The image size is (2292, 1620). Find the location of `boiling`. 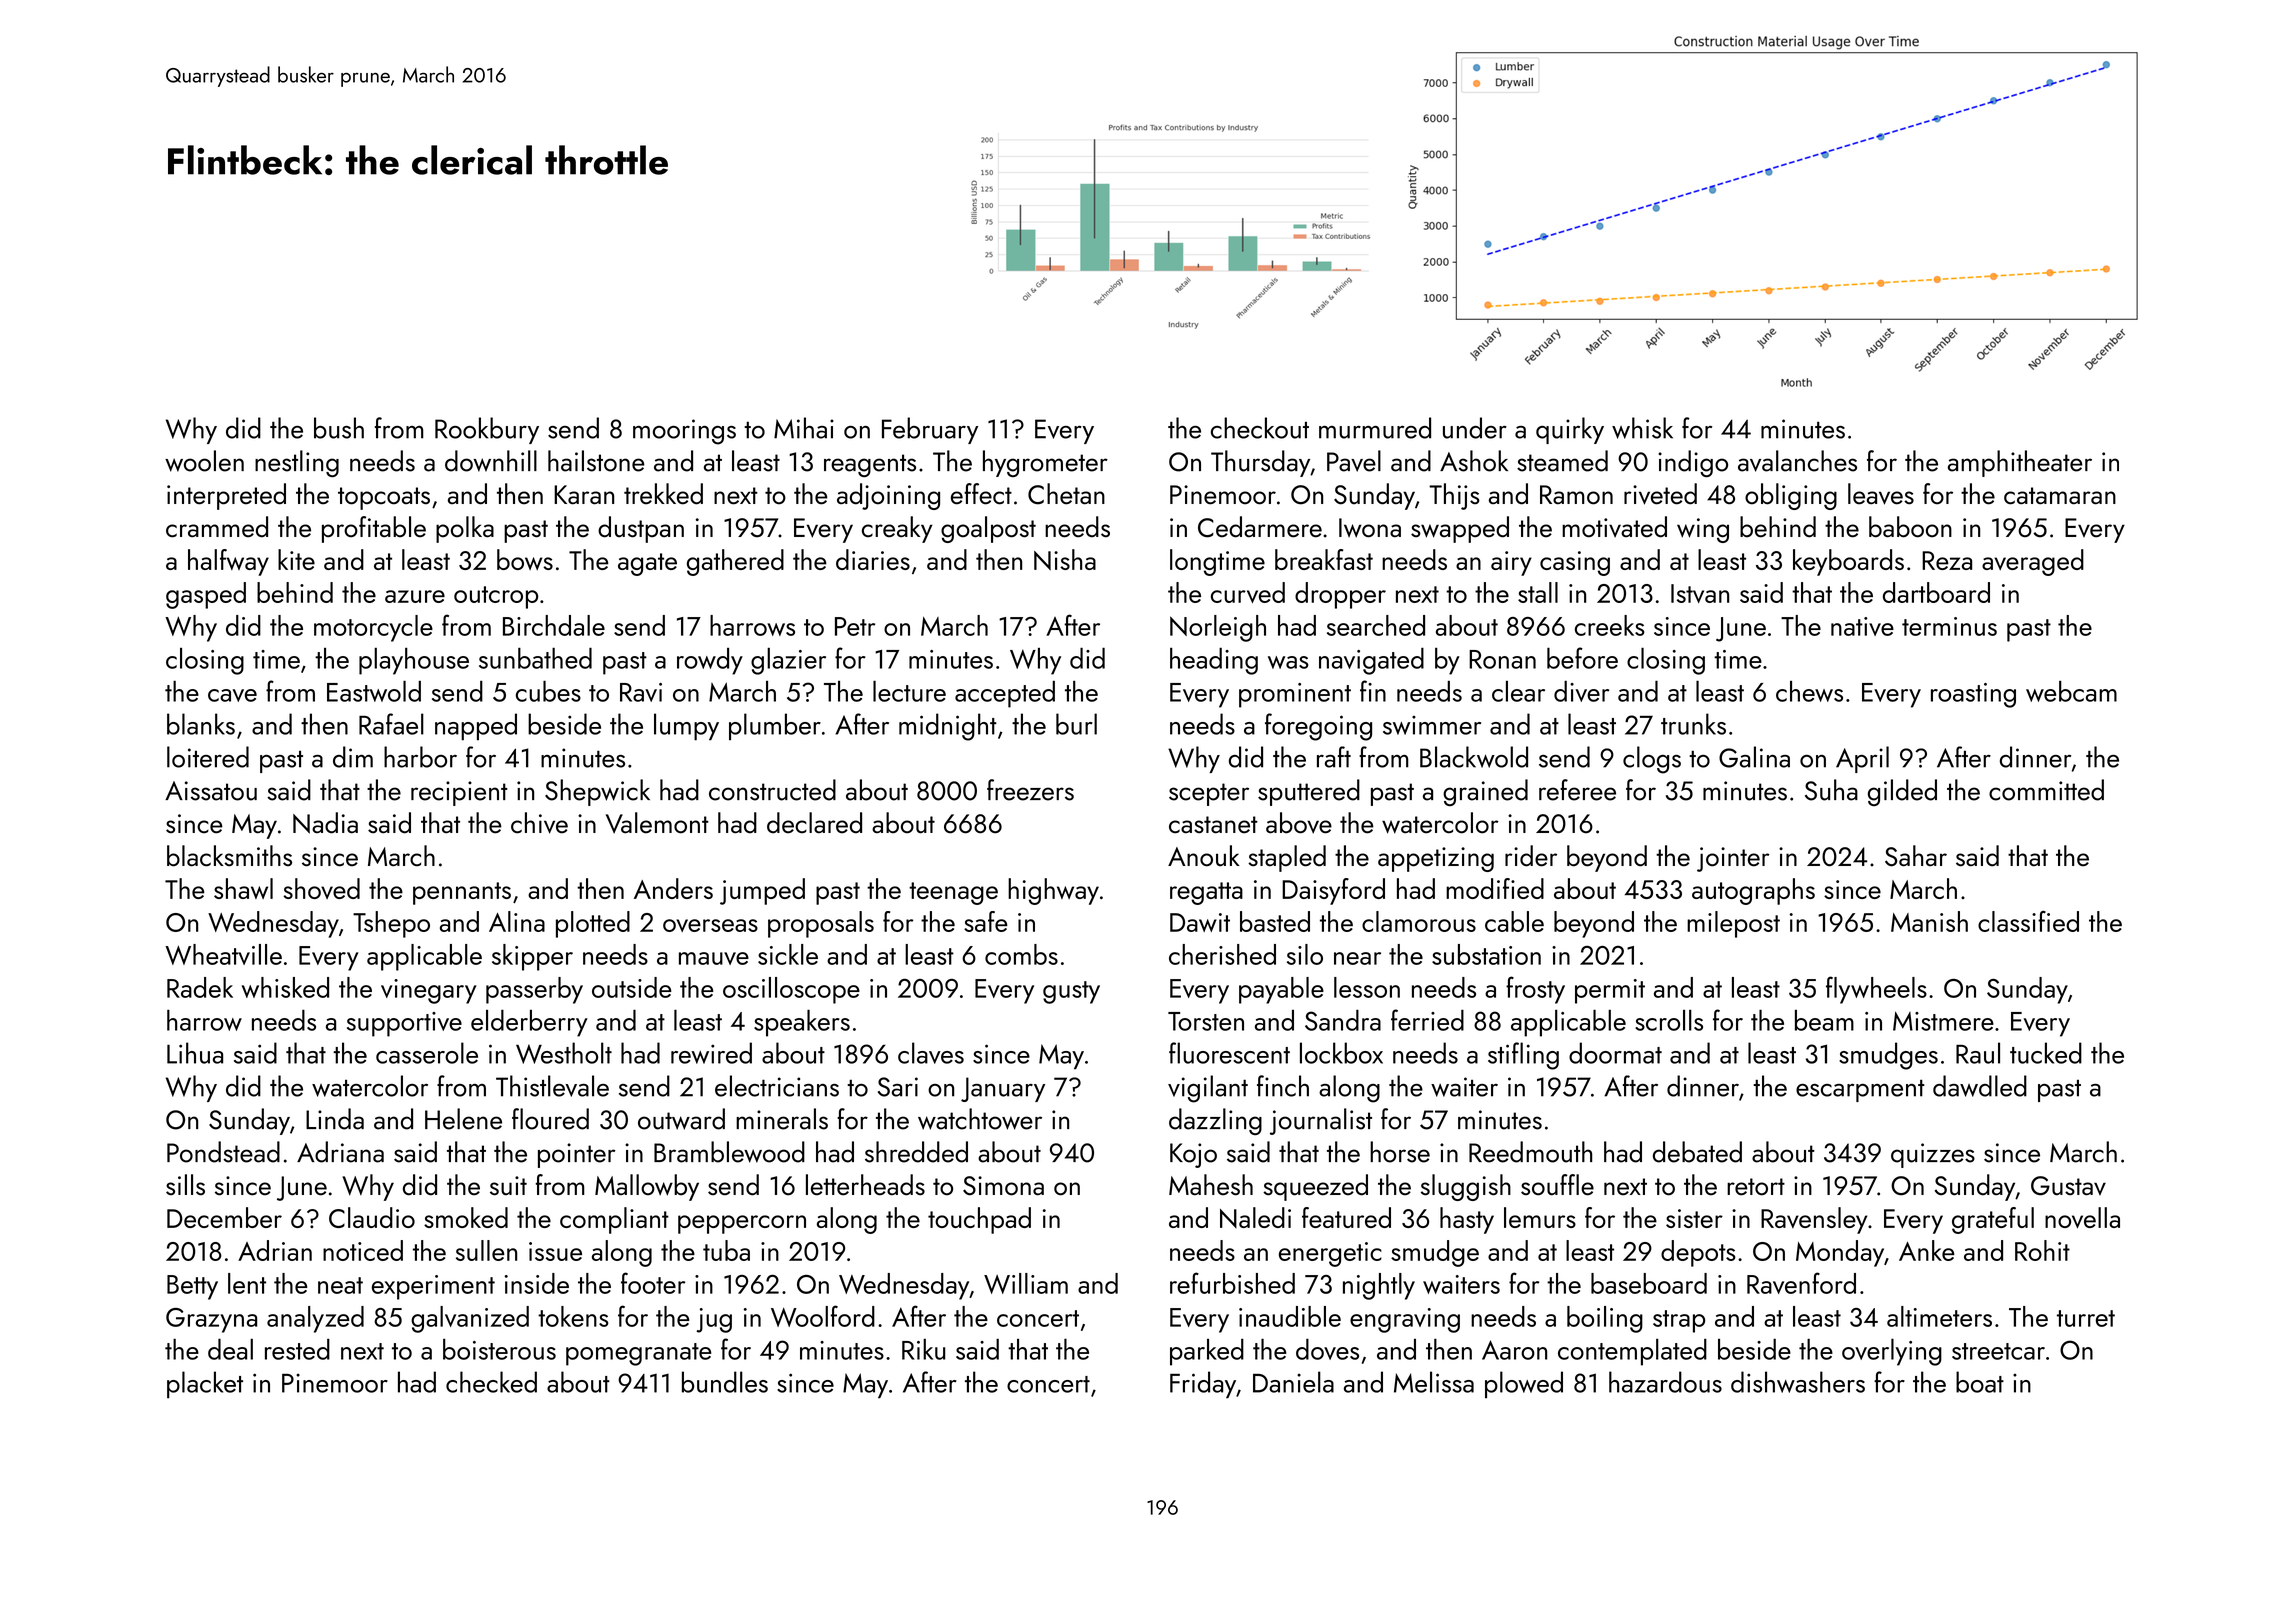

boiling is located at coordinates (1605, 1319).
